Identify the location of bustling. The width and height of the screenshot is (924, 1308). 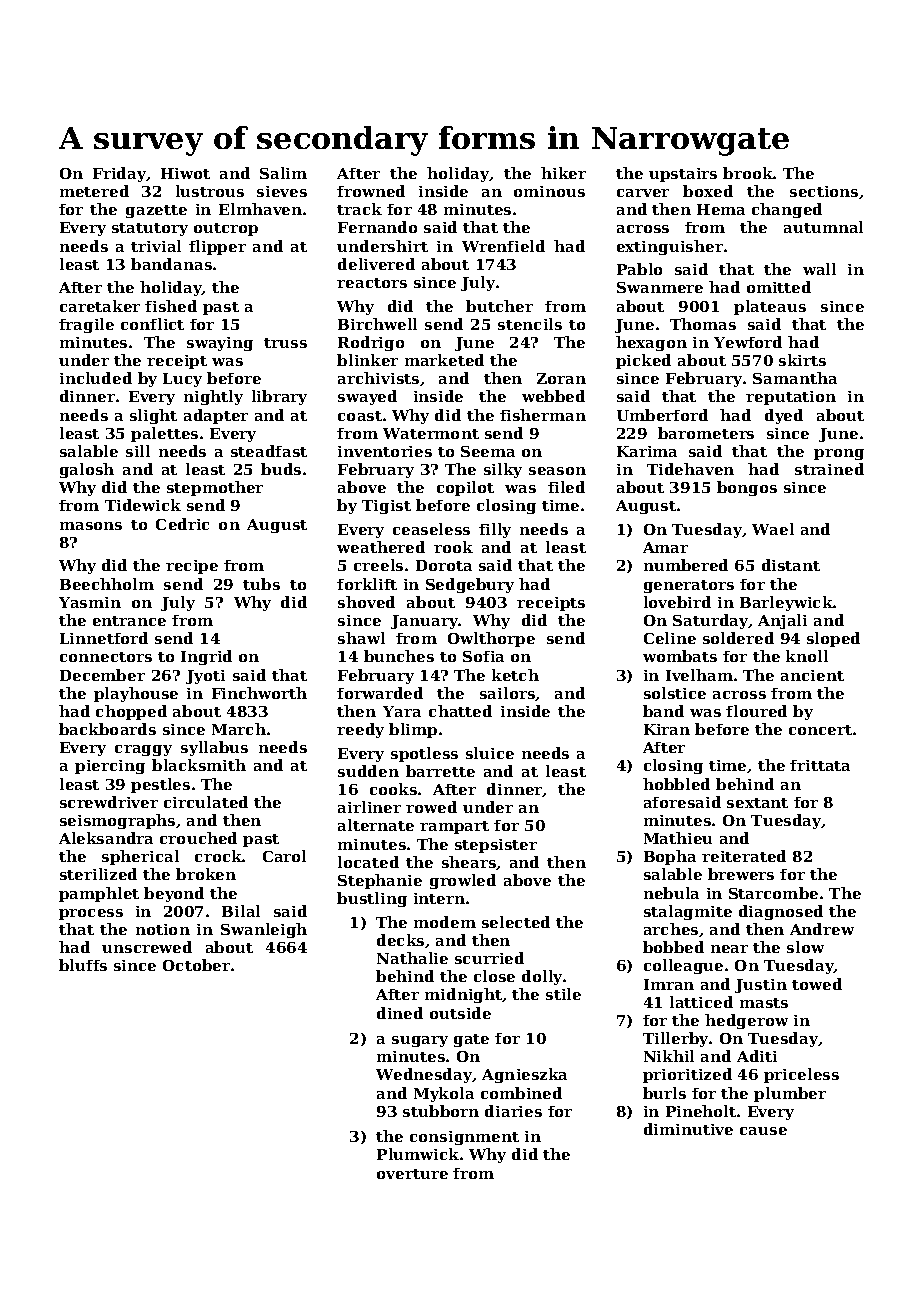
(372, 899).
